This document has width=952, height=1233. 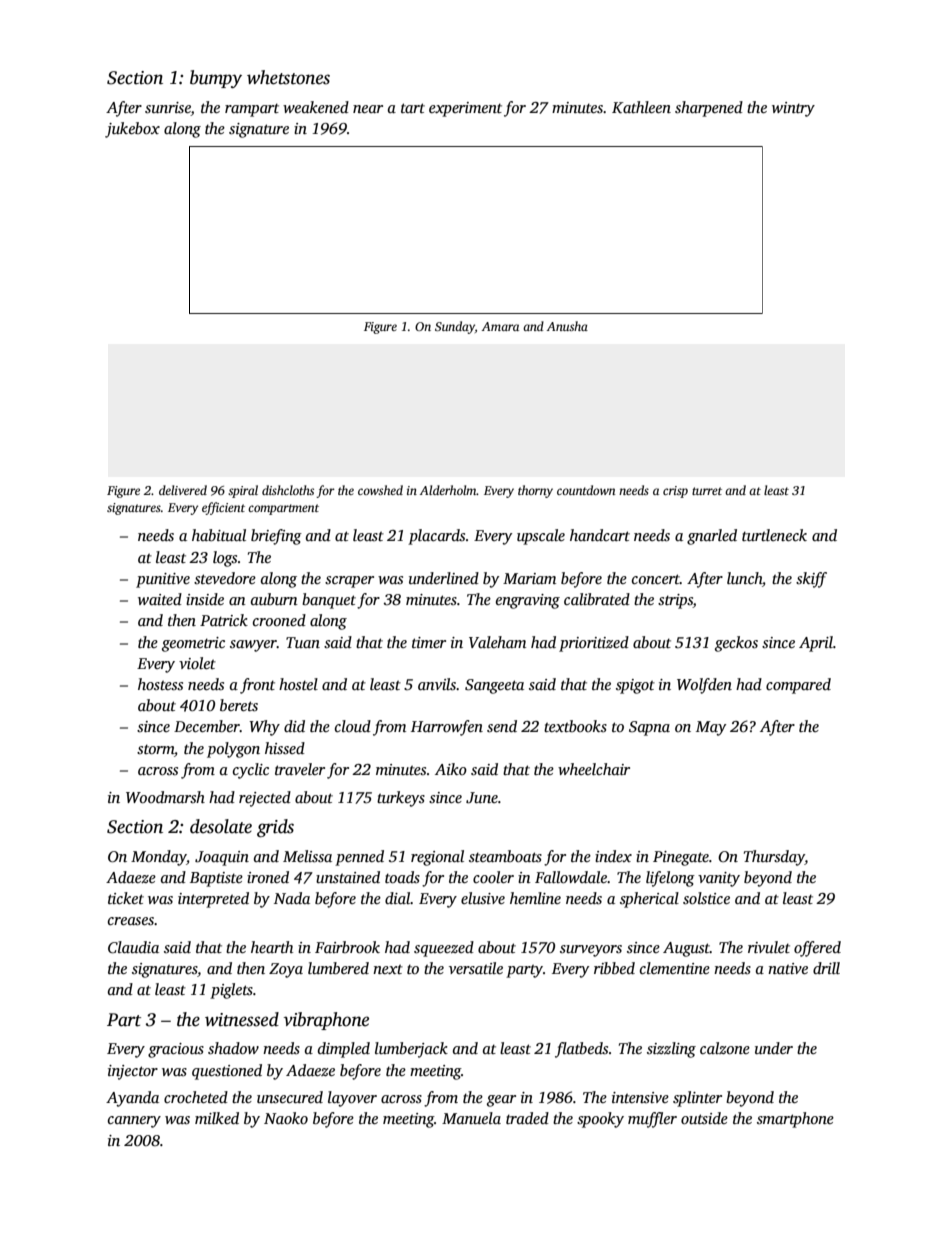 I want to click on wintry, so click(x=793, y=109).
